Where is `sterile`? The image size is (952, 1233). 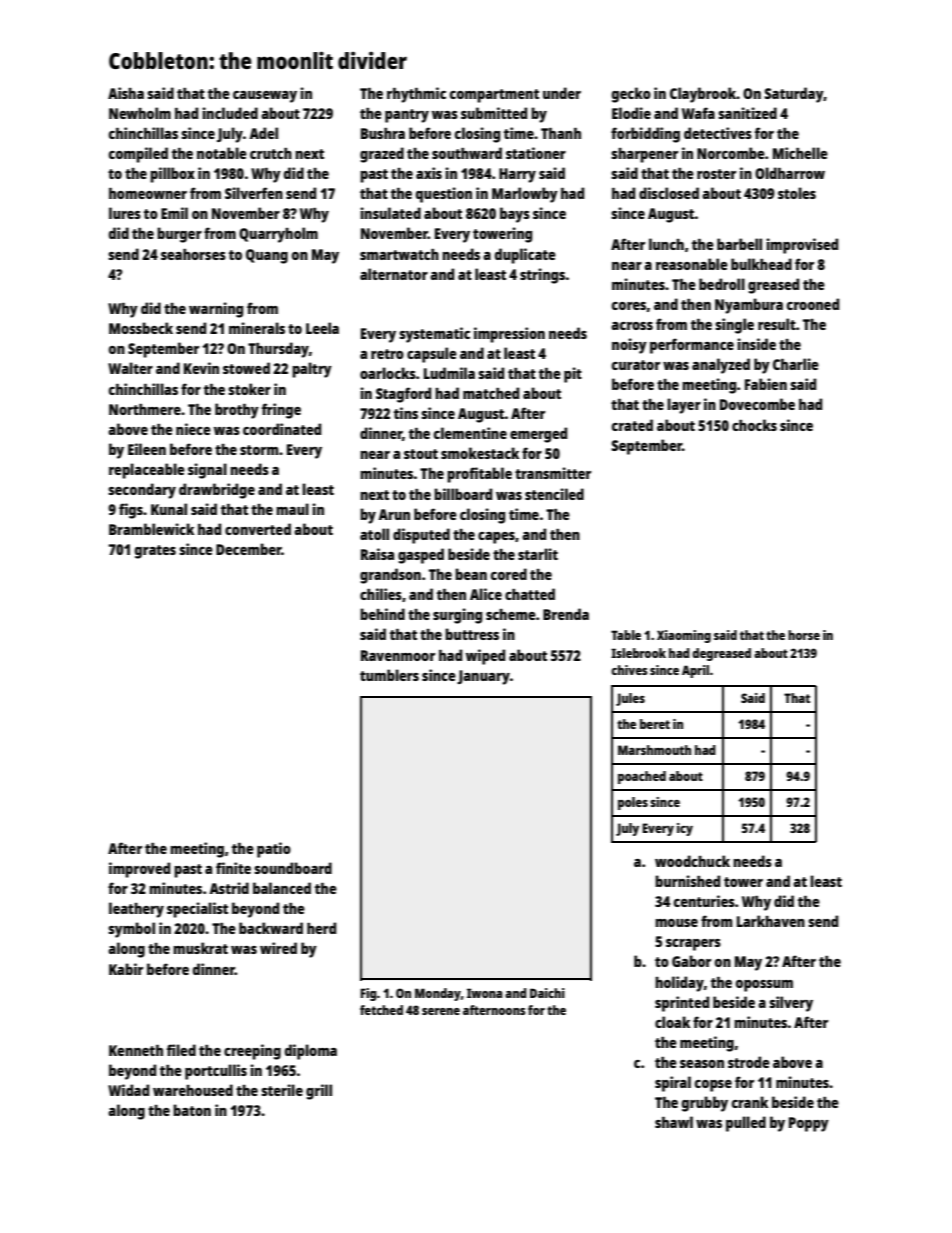 sterile is located at coordinates (282, 1090).
